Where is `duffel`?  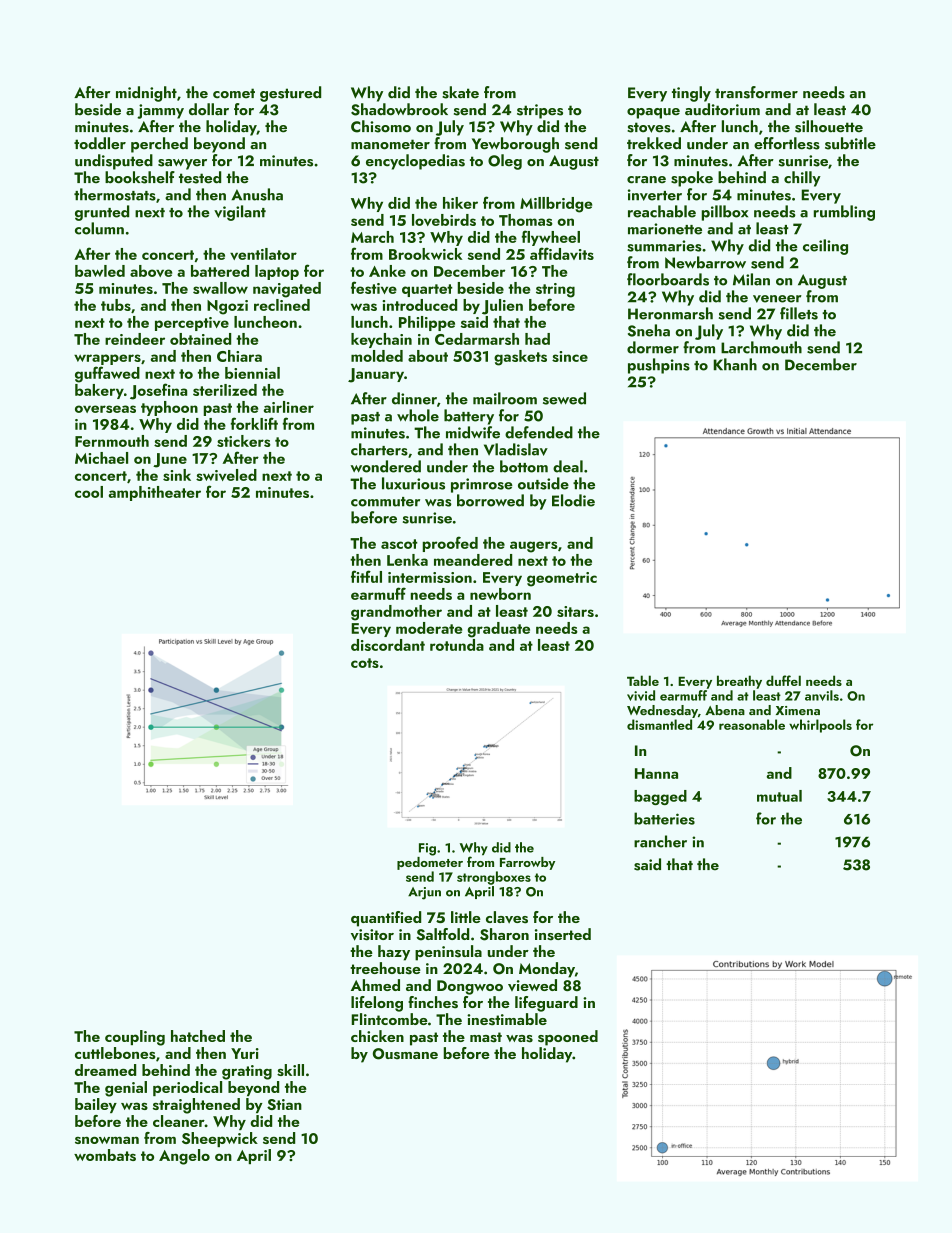 duffel is located at coordinates (783, 680).
